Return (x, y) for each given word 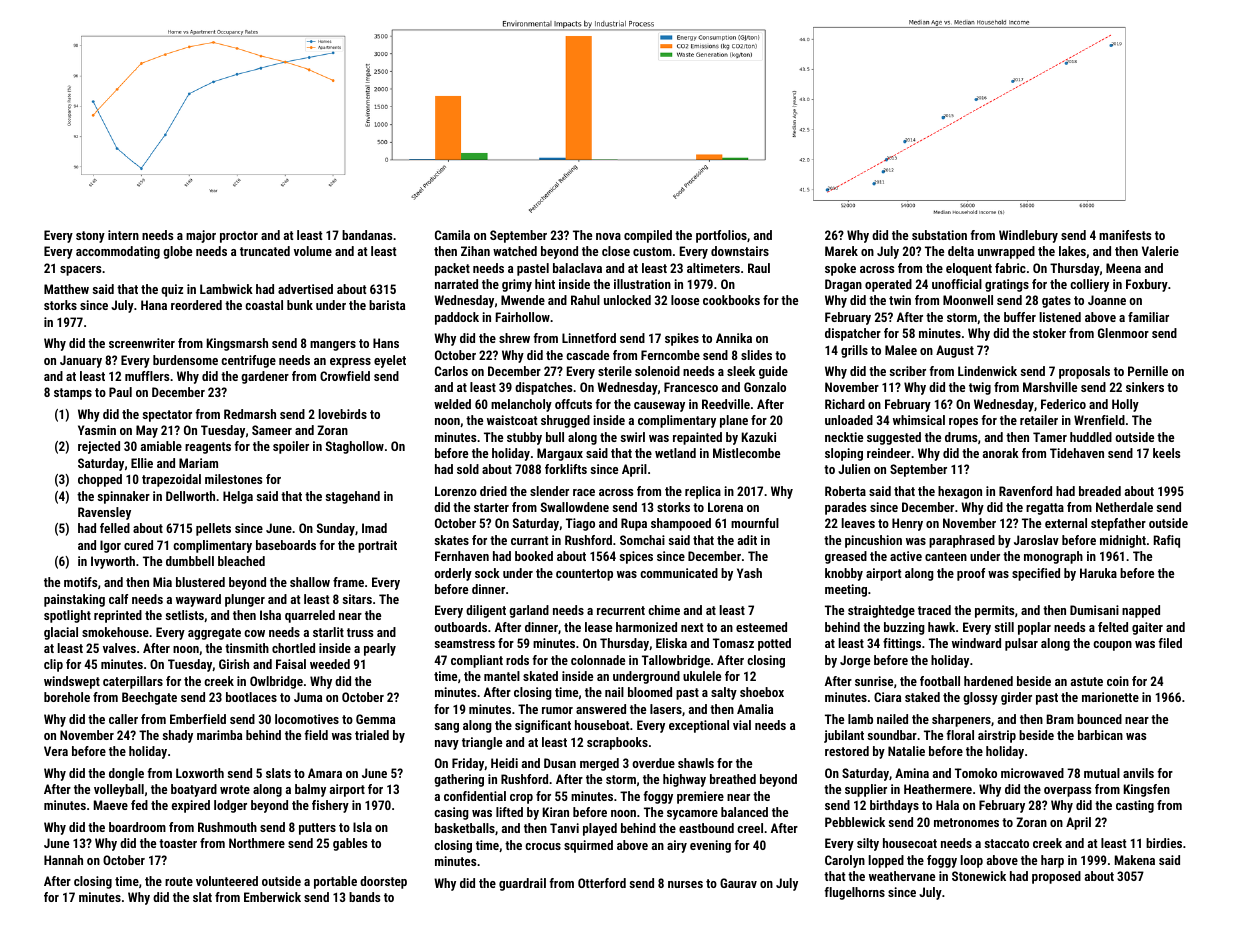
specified (1036, 574)
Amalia (755, 709)
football (940, 681)
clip (53, 665)
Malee (901, 350)
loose (685, 300)
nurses (685, 884)
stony (90, 237)
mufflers (147, 376)
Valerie (1160, 251)
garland (529, 611)
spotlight (67, 616)
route (179, 881)
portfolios (721, 236)
